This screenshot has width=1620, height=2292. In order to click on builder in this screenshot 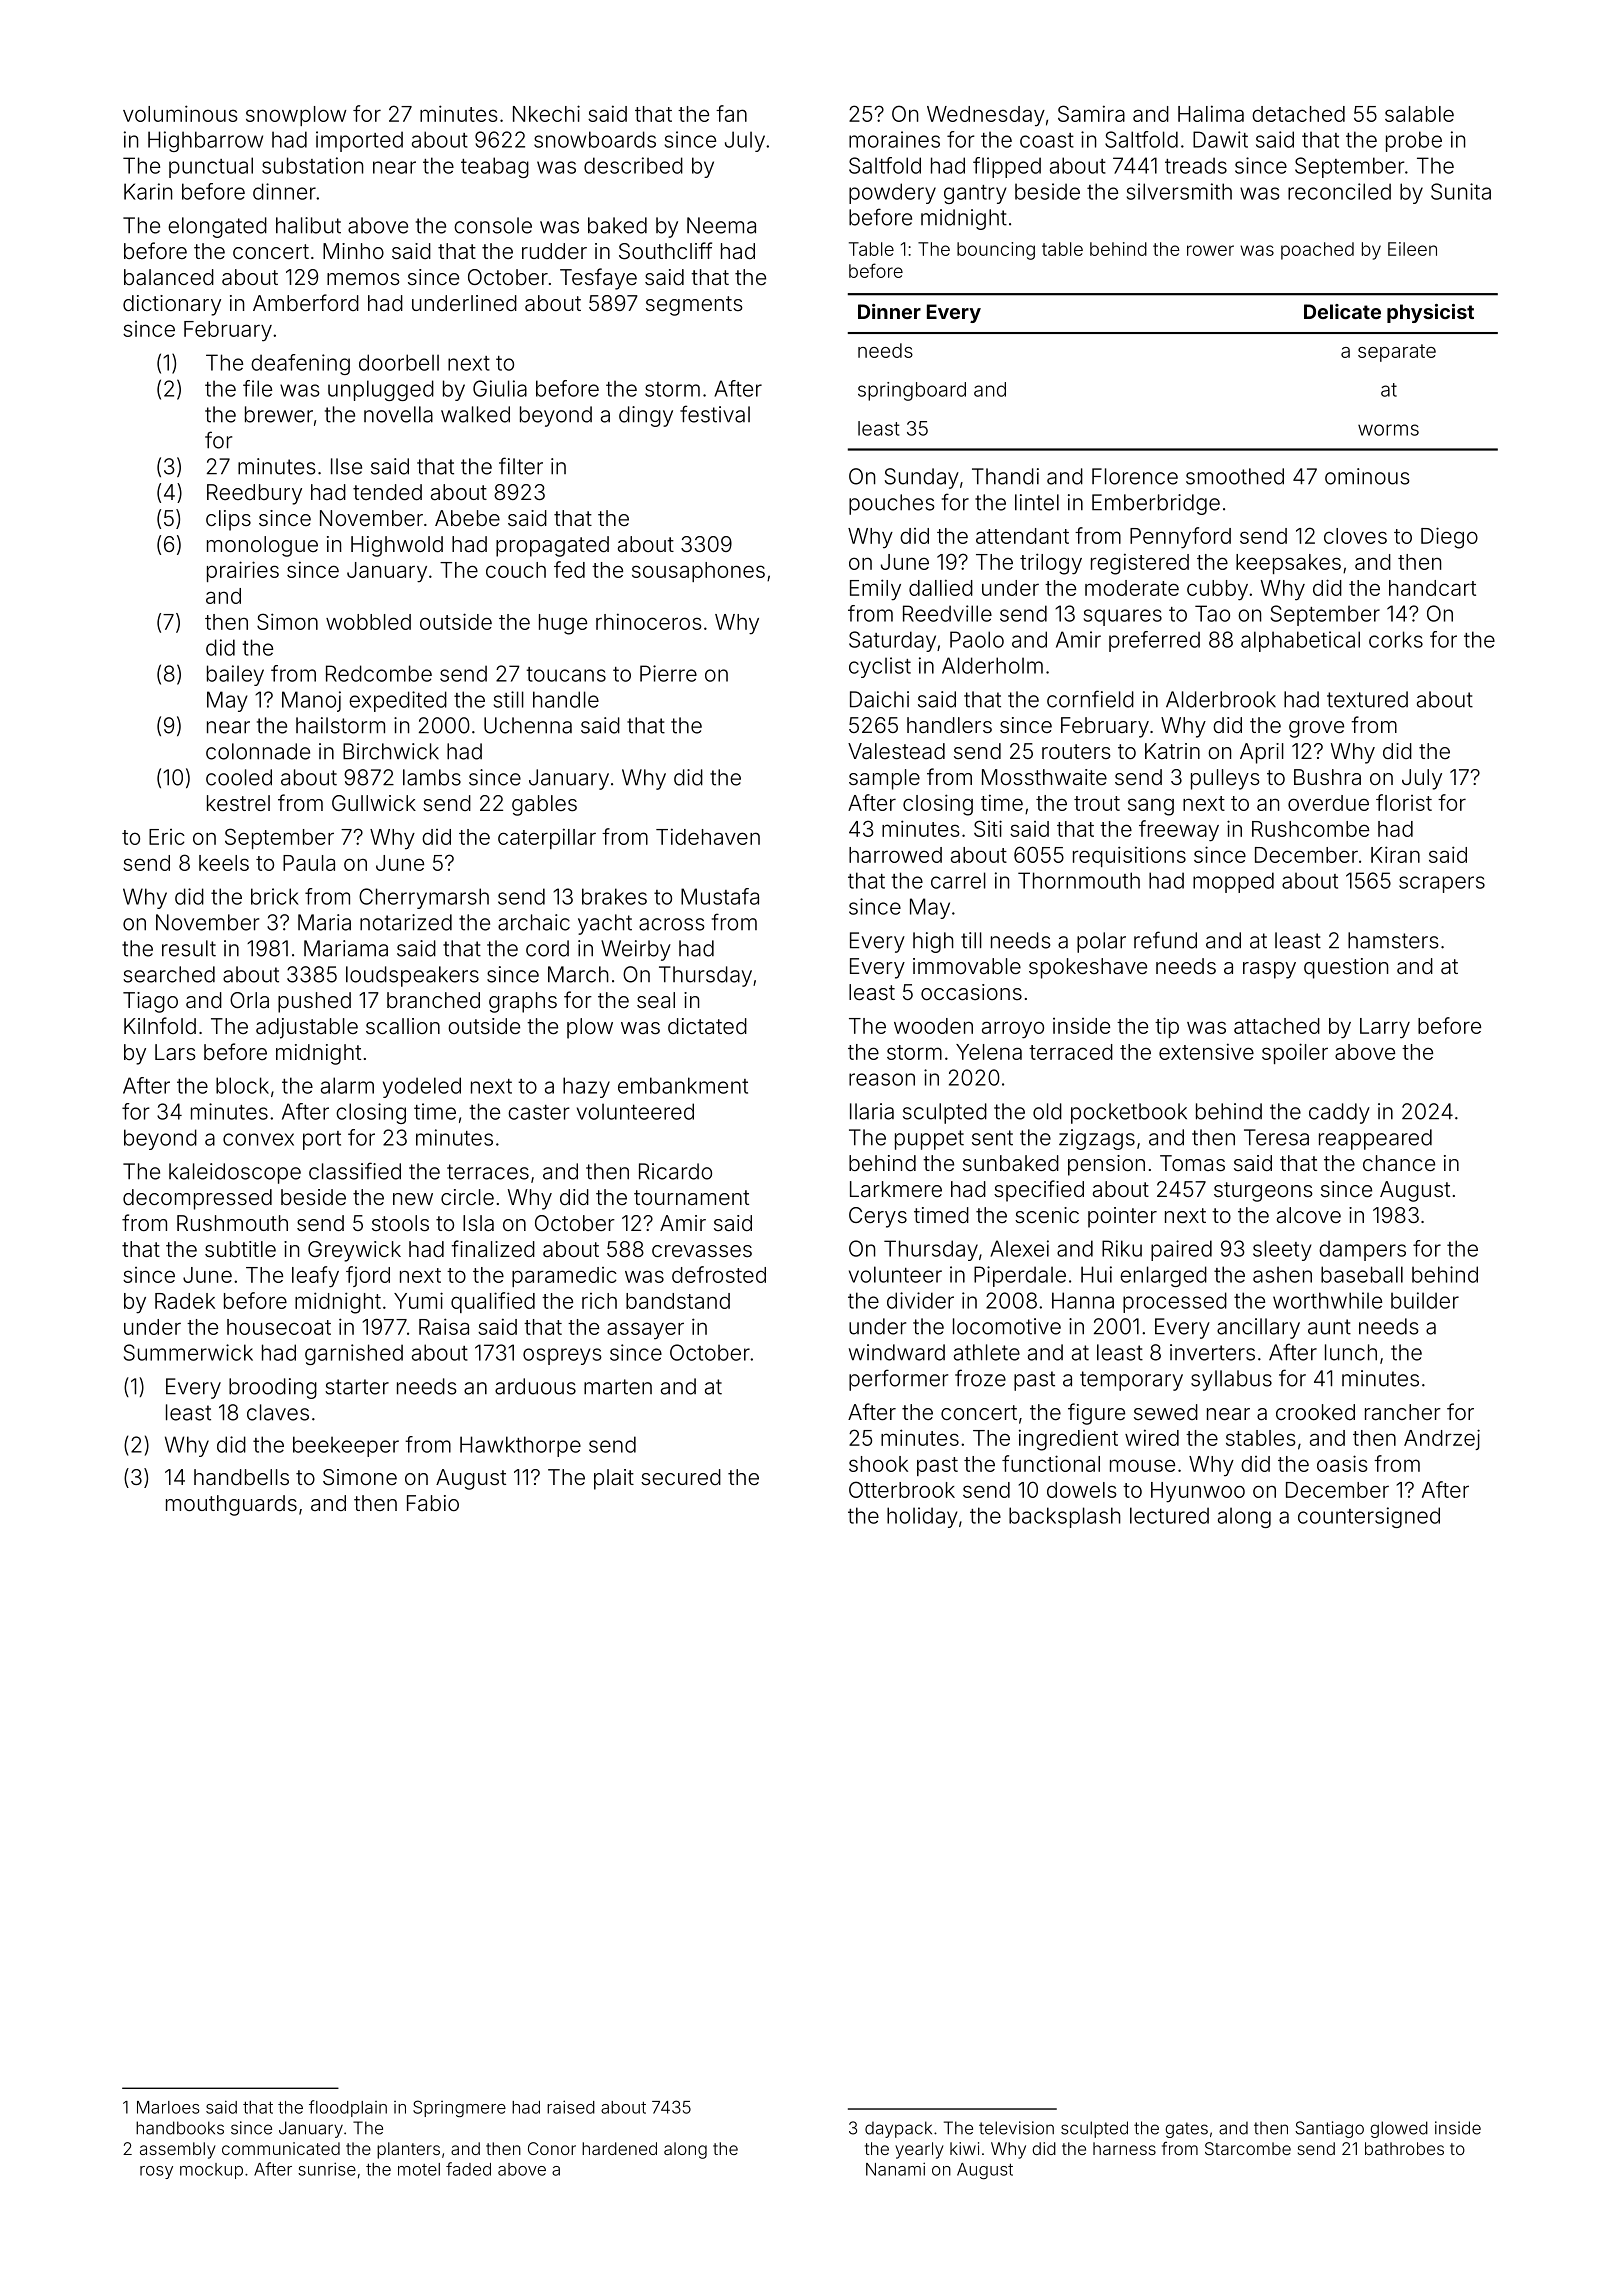, I will do `click(1425, 1300)`.
